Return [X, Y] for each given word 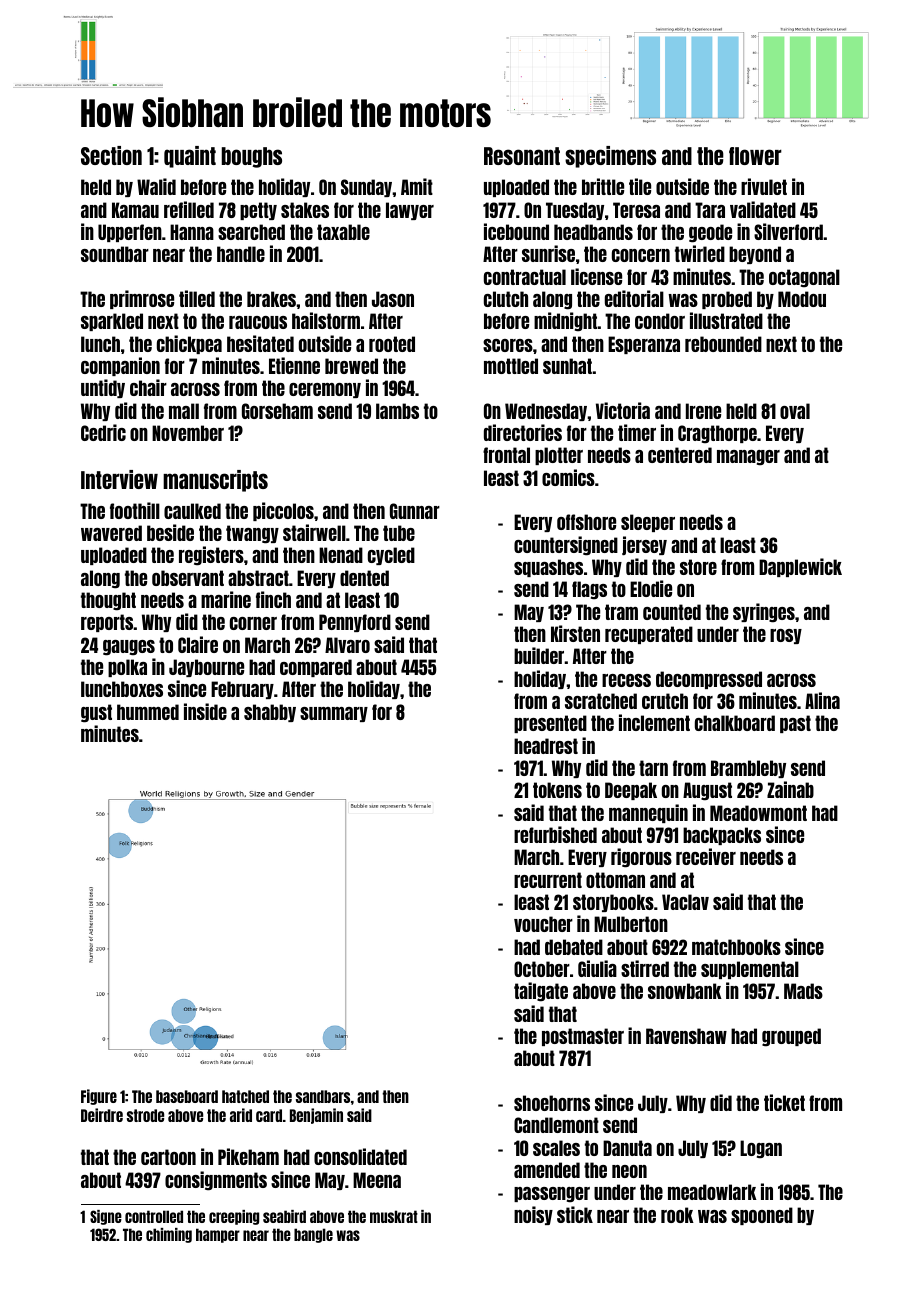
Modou [802, 299]
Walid [156, 186]
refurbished [555, 834]
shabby [270, 713]
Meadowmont [758, 813]
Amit [417, 186]
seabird [284, 1216]
